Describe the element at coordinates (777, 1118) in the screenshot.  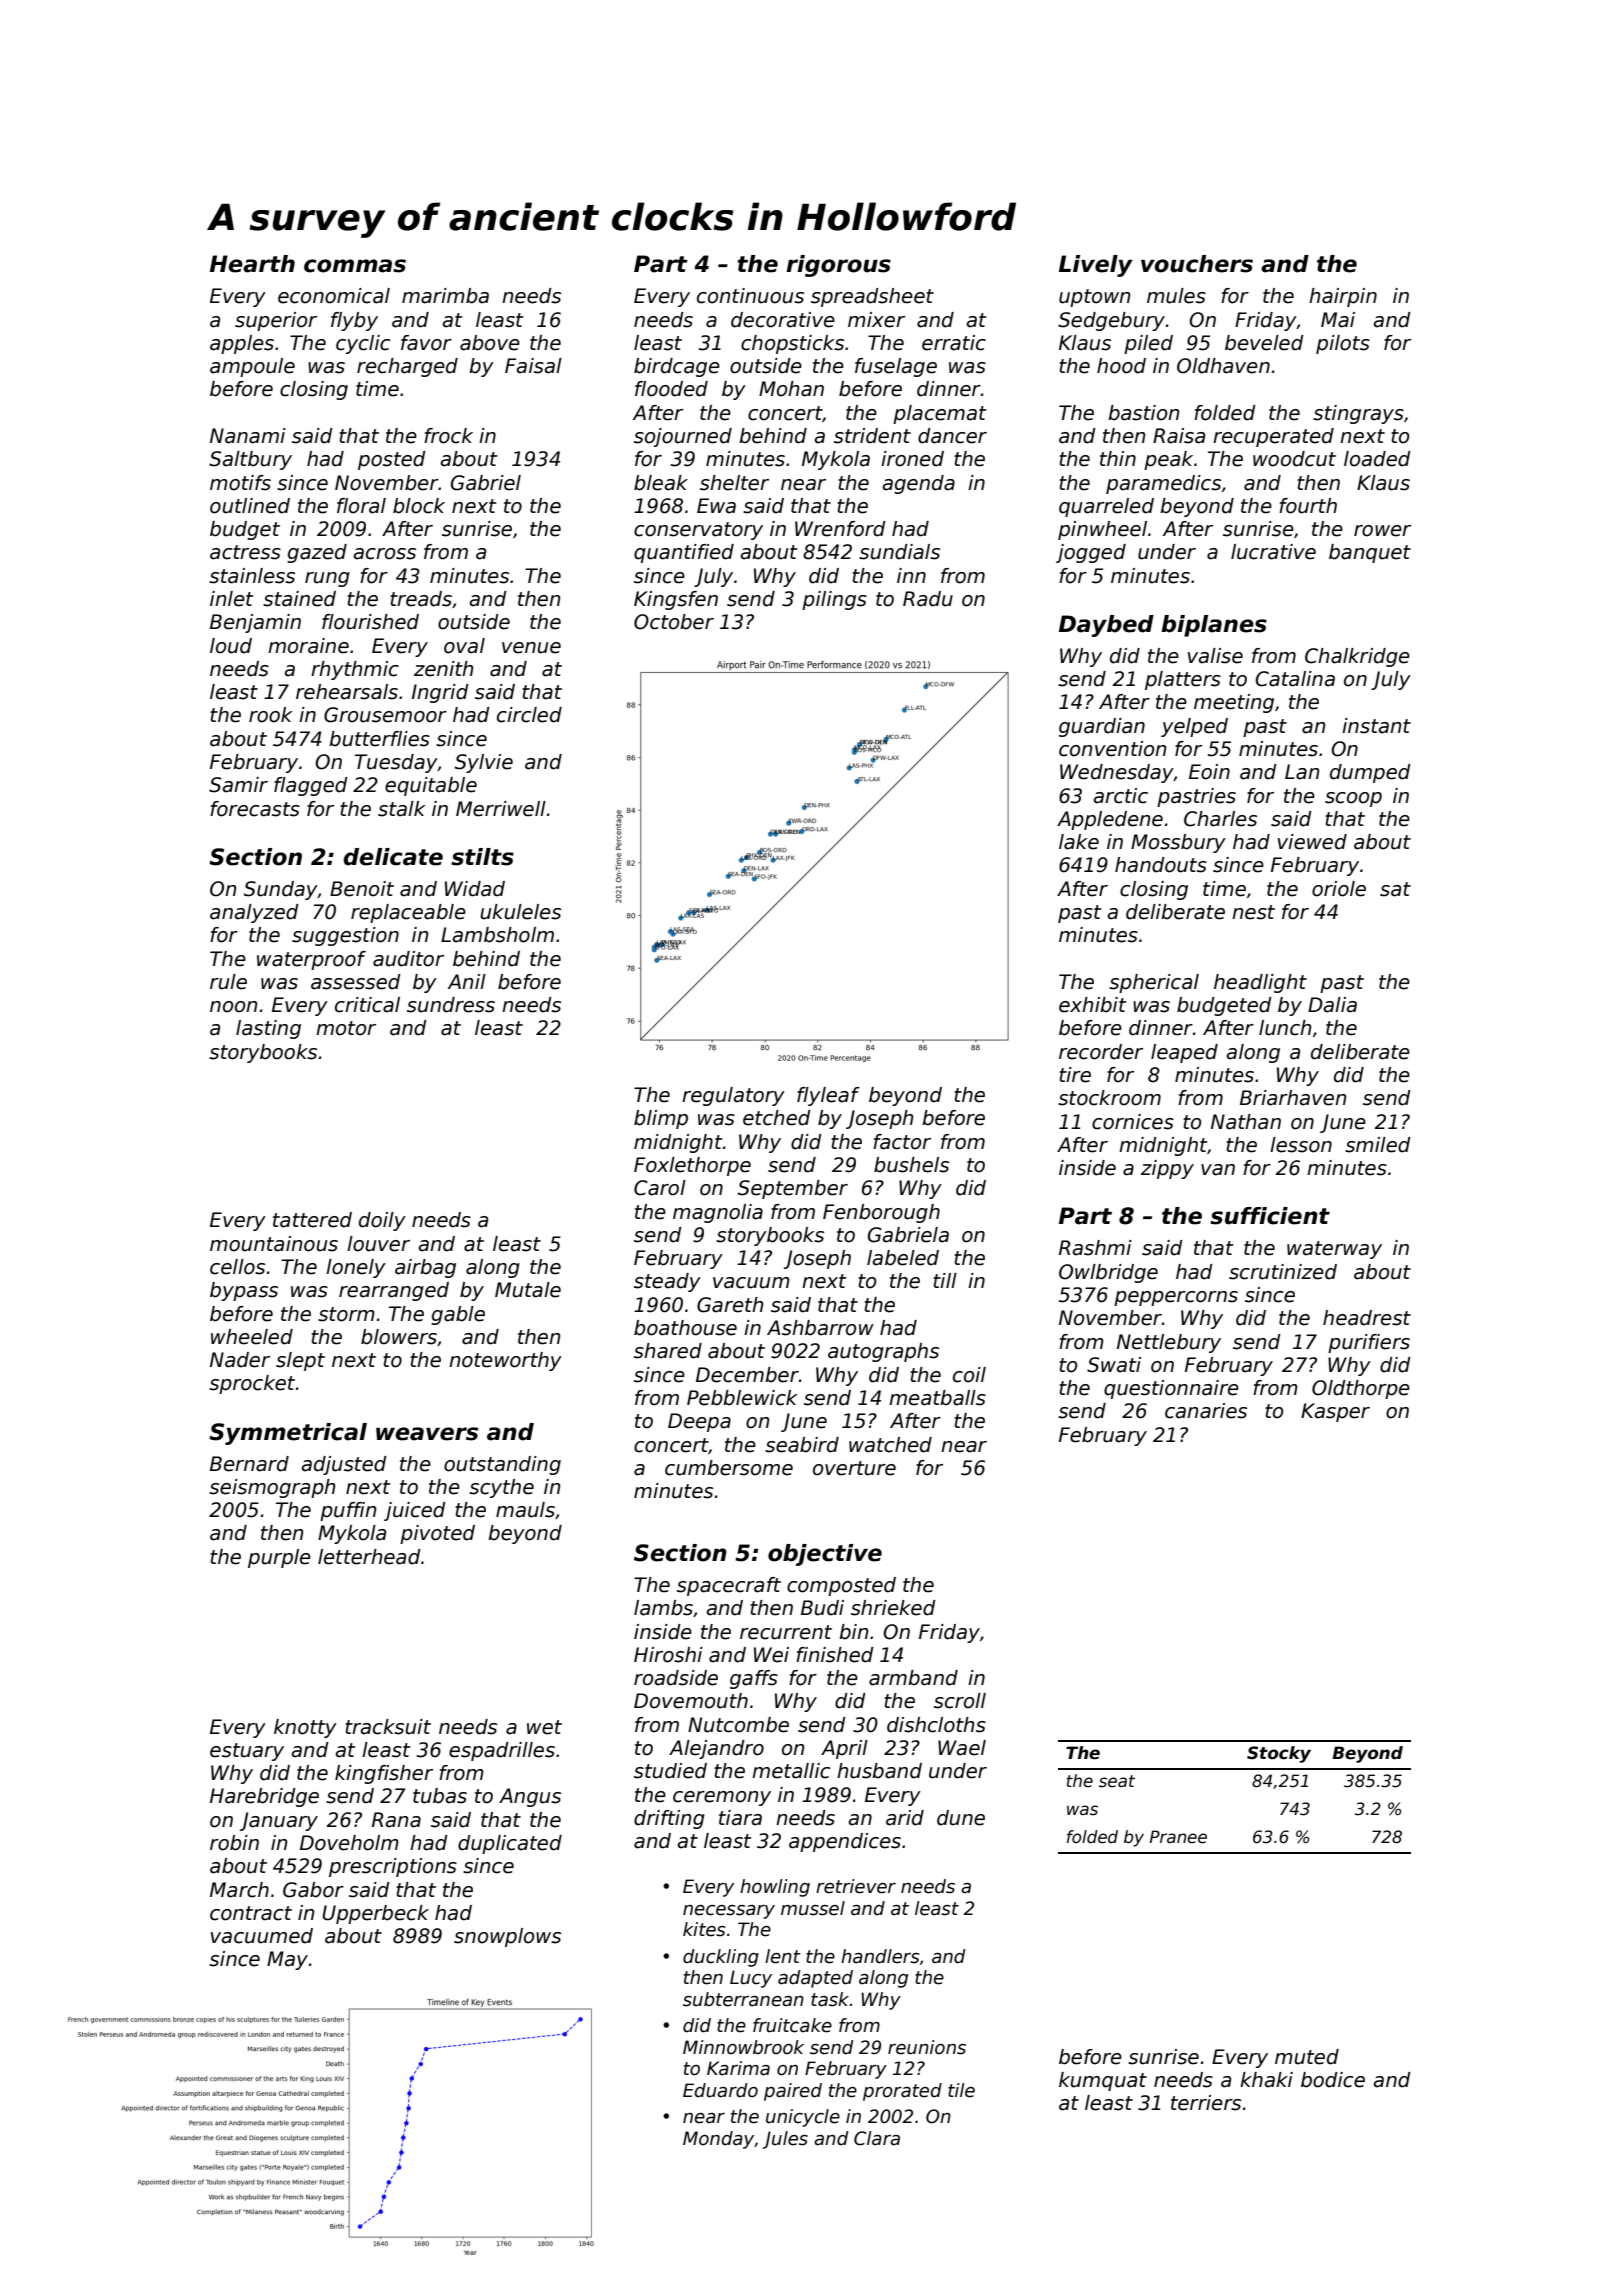
I see `etched` at that location.
